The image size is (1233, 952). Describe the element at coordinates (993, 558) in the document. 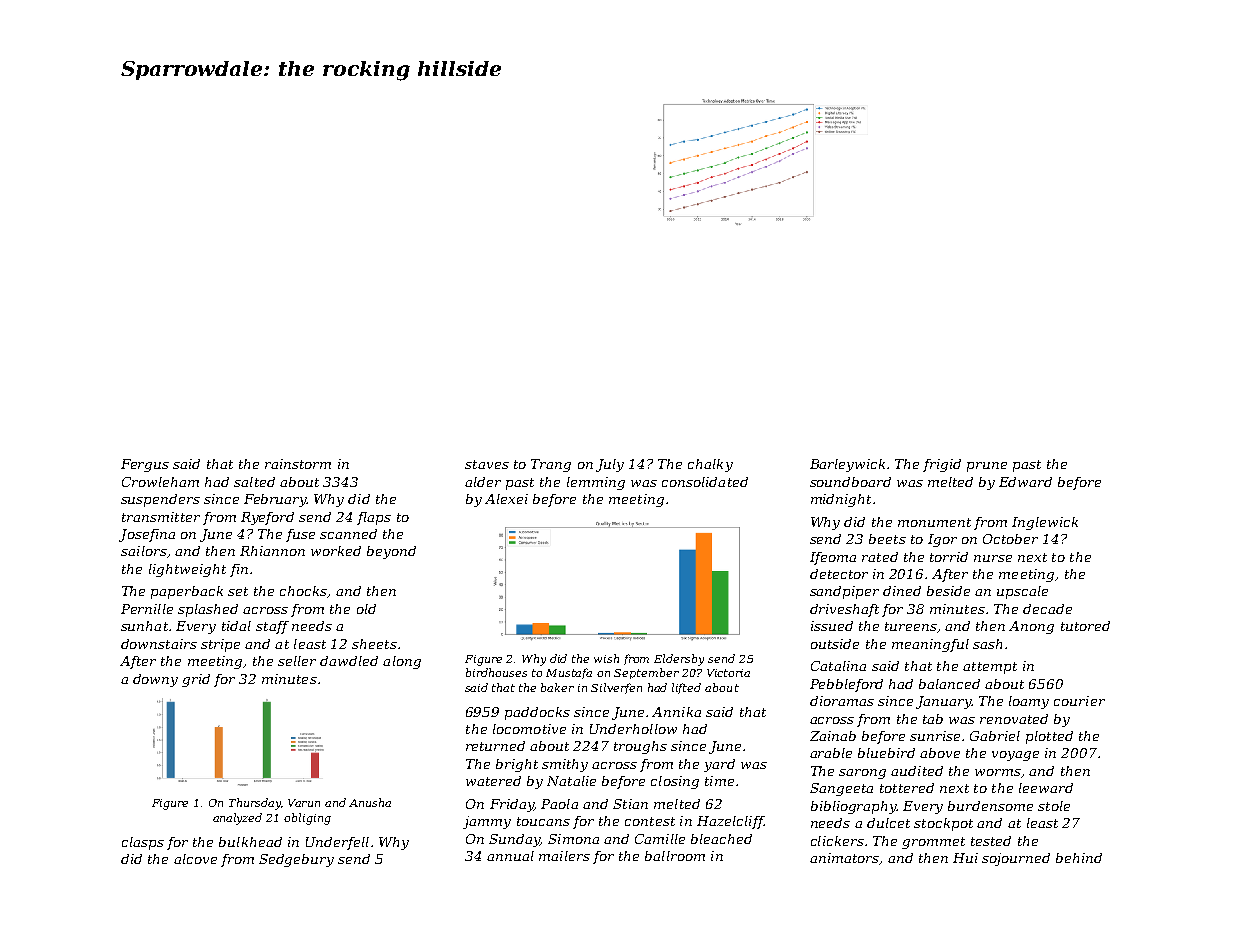

I see `nurse` at that location.
